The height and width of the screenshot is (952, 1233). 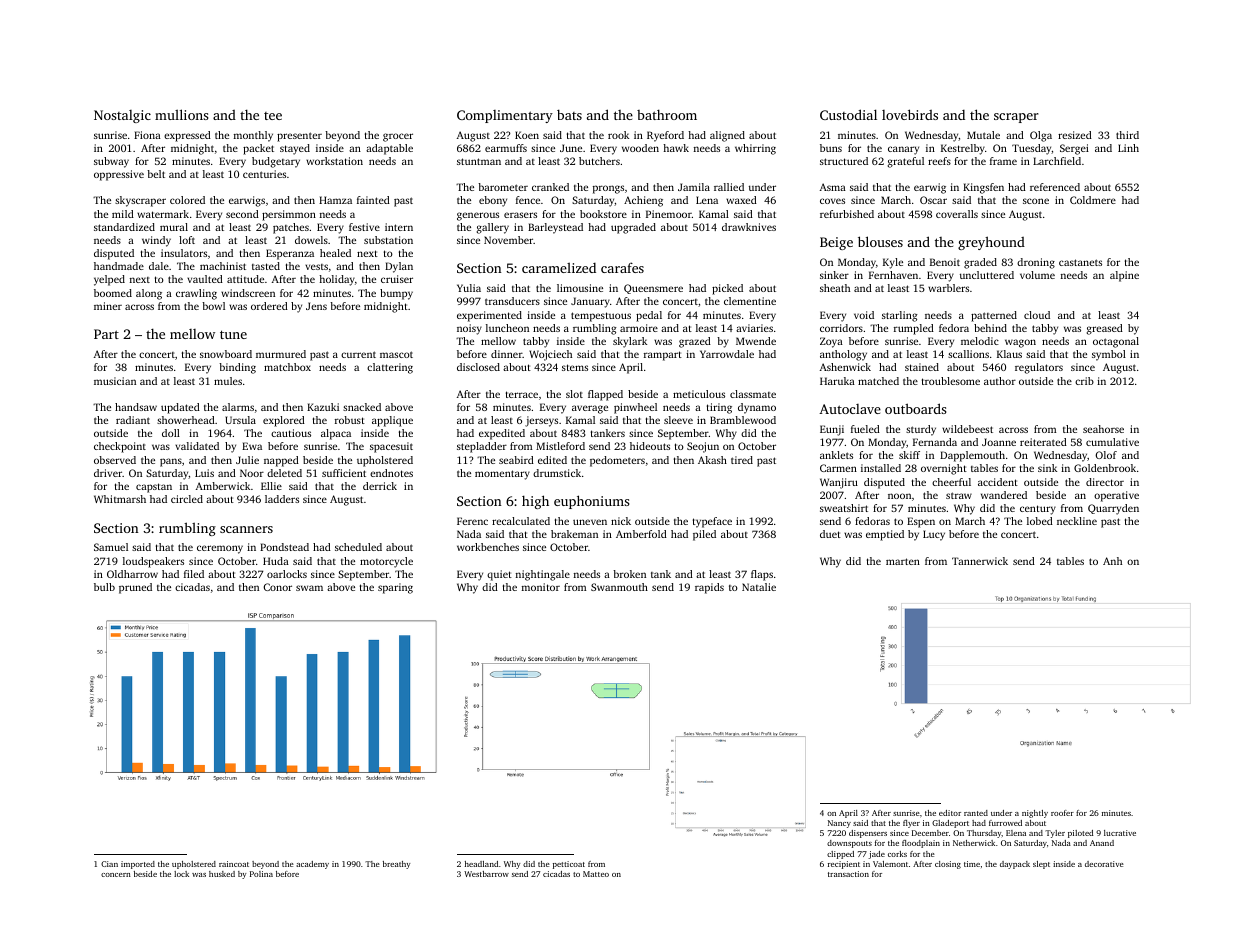 I want to click on bulb, so click(x=104, y=587).
